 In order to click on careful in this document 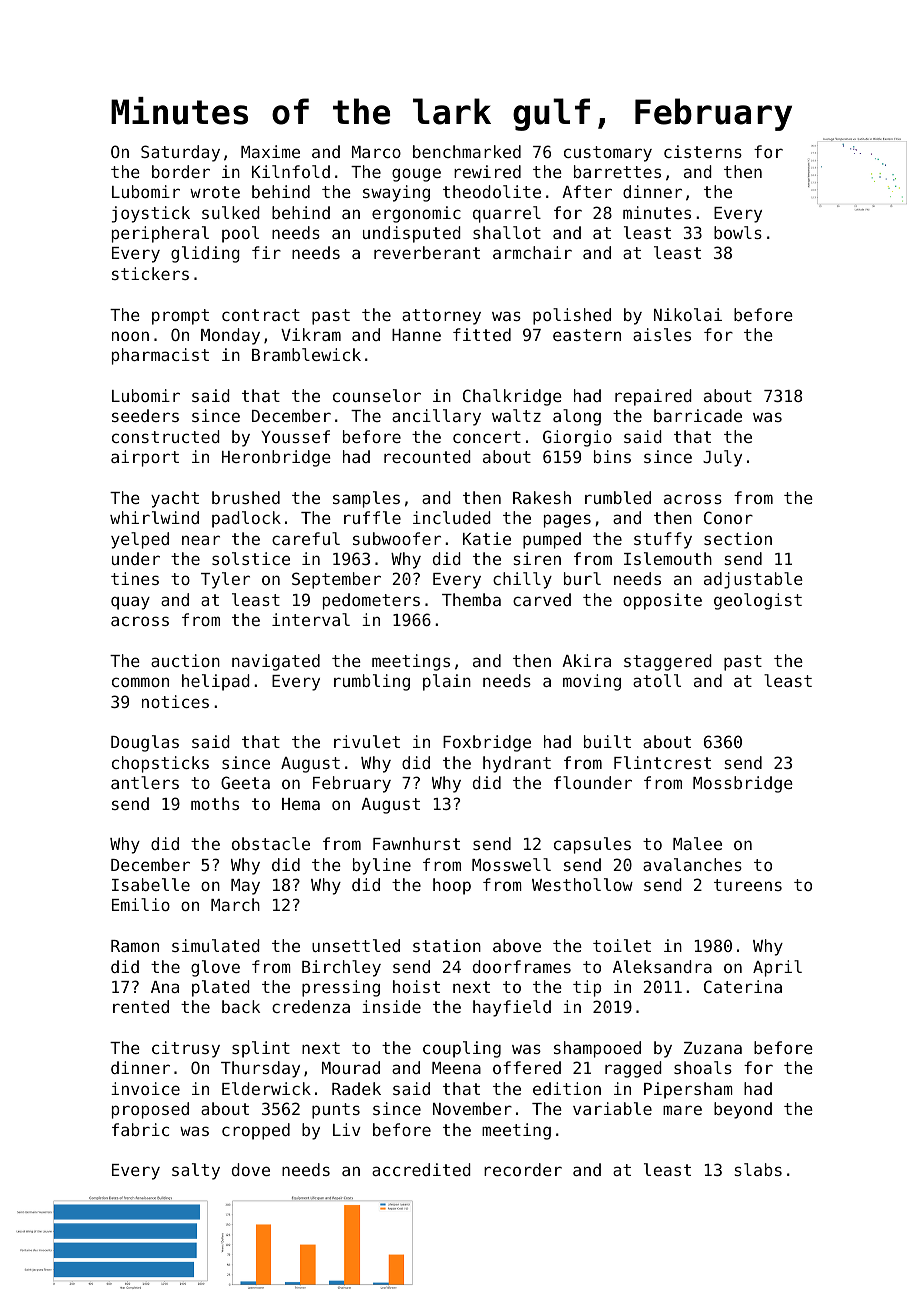, I will do `click(306, 538)`.
